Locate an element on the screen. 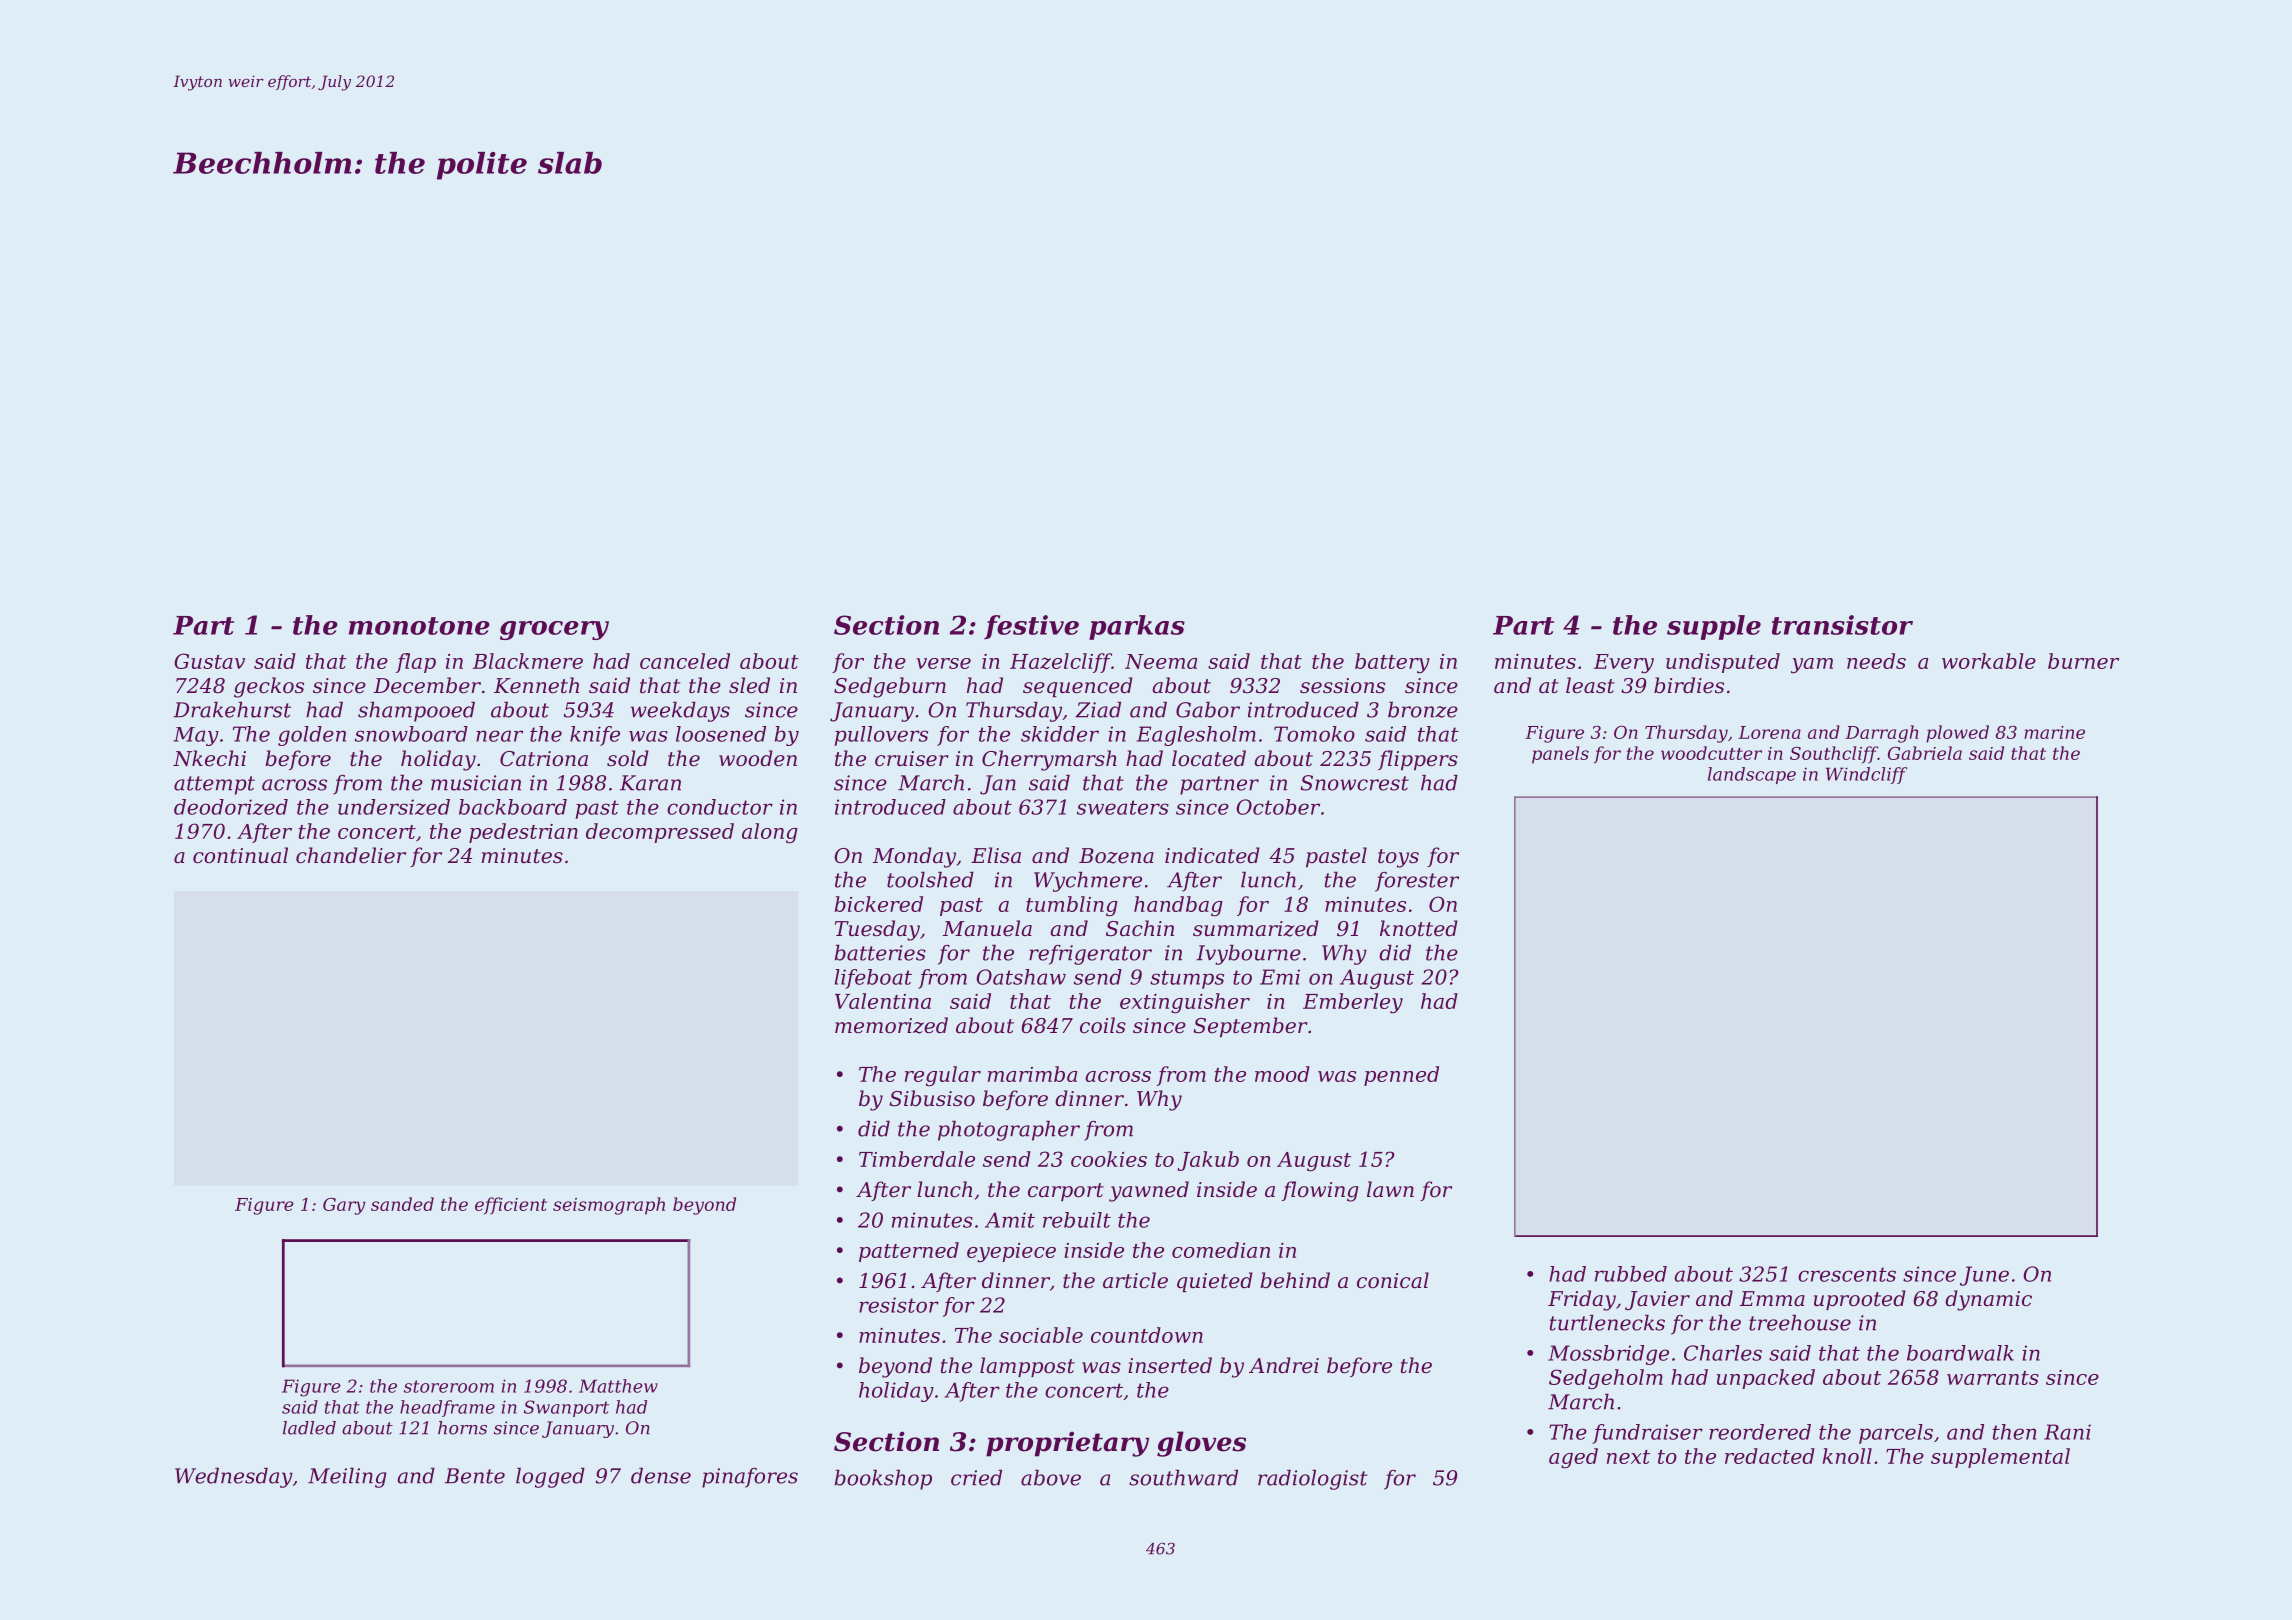 This screenshot has width=2292, height=1620. knoll is located at coordinates (1847, 1456).
